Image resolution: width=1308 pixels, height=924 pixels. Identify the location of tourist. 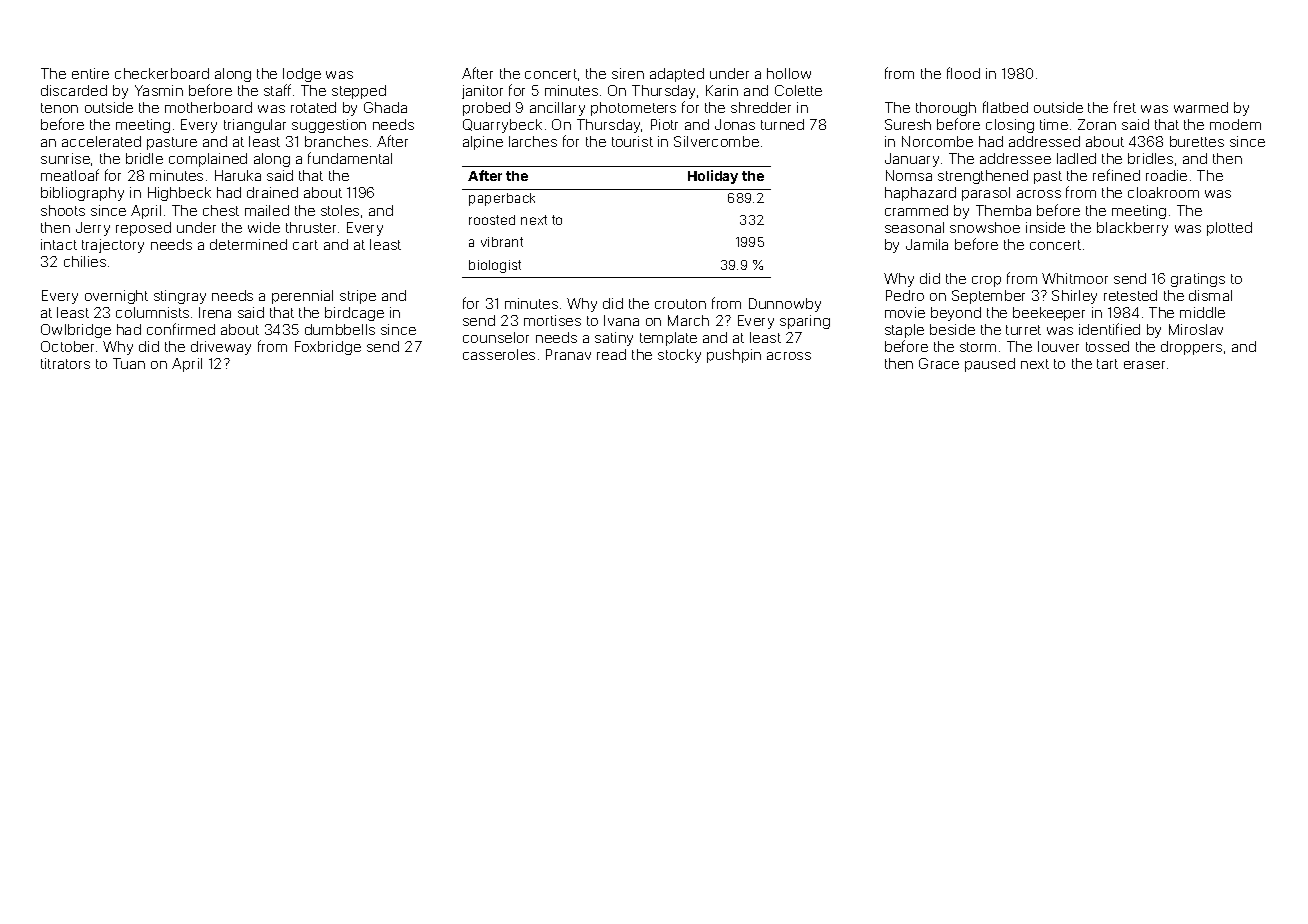
(632, 141).
